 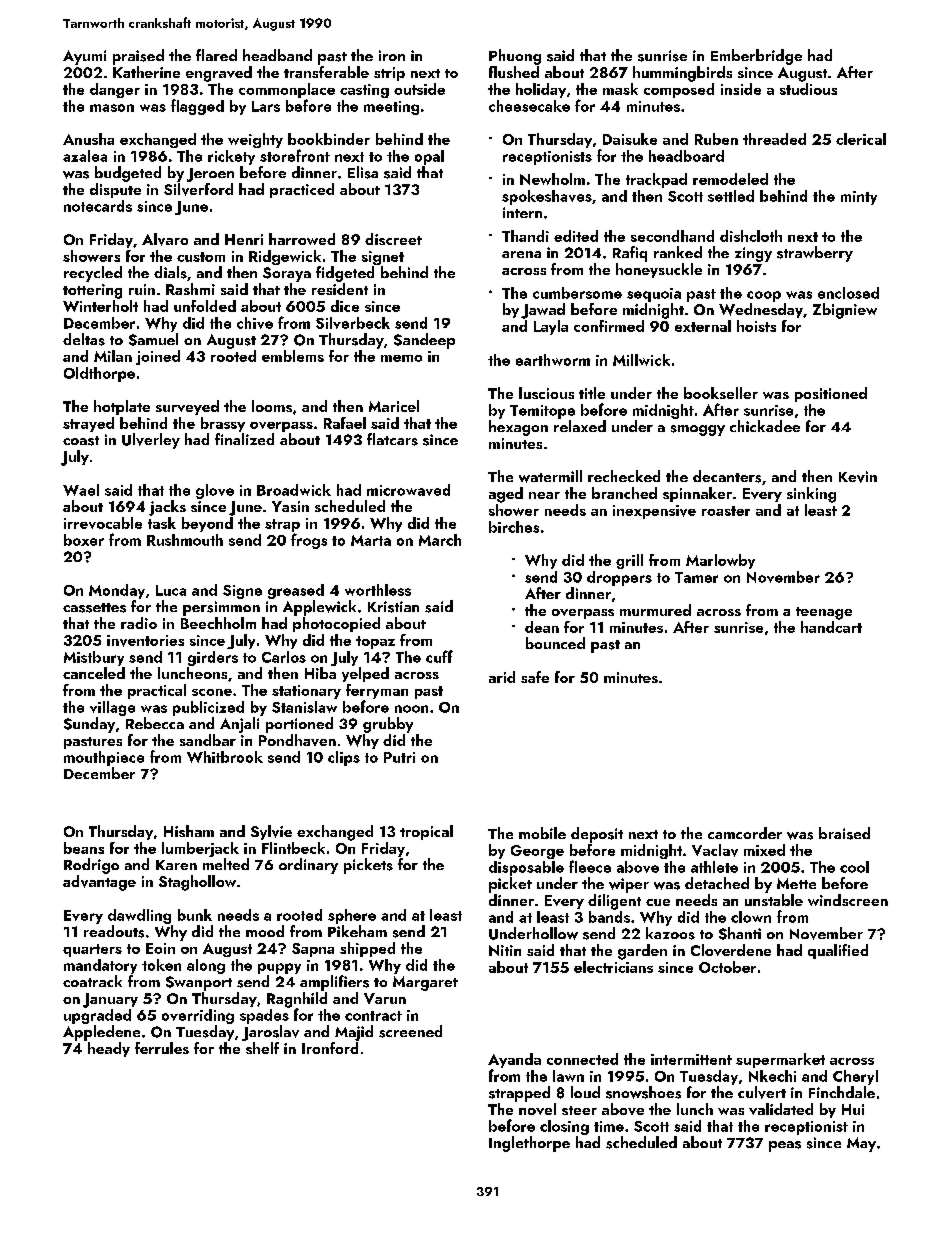 I want to click on peas, so click(x=785, y=1146).
